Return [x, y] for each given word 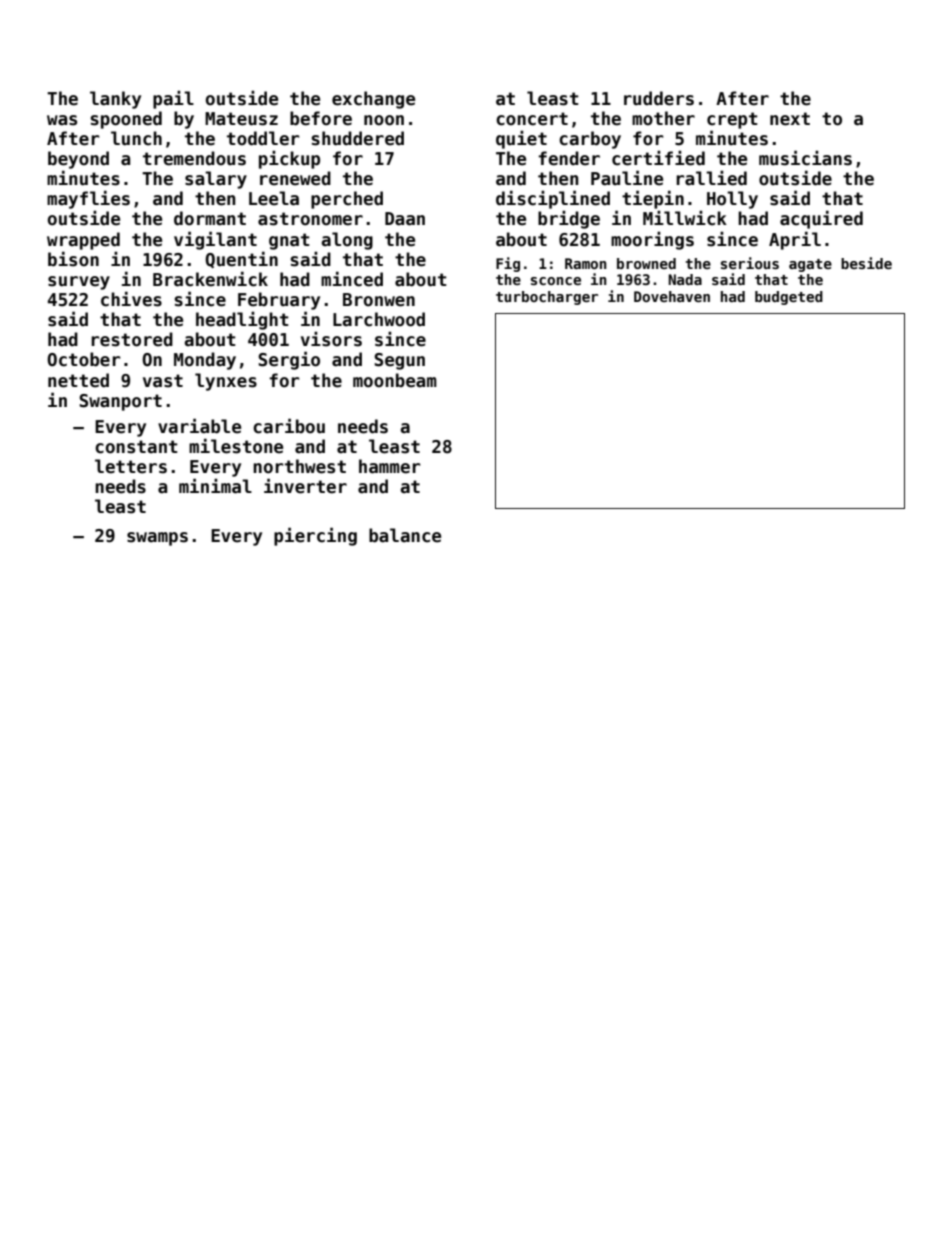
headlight [242, 320]
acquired [821, 219]
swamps [157, 539]
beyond [78, 160]
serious [750, 263]
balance [405, 535]
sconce [556, 281]
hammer [390, 466]
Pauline [627, 178]
